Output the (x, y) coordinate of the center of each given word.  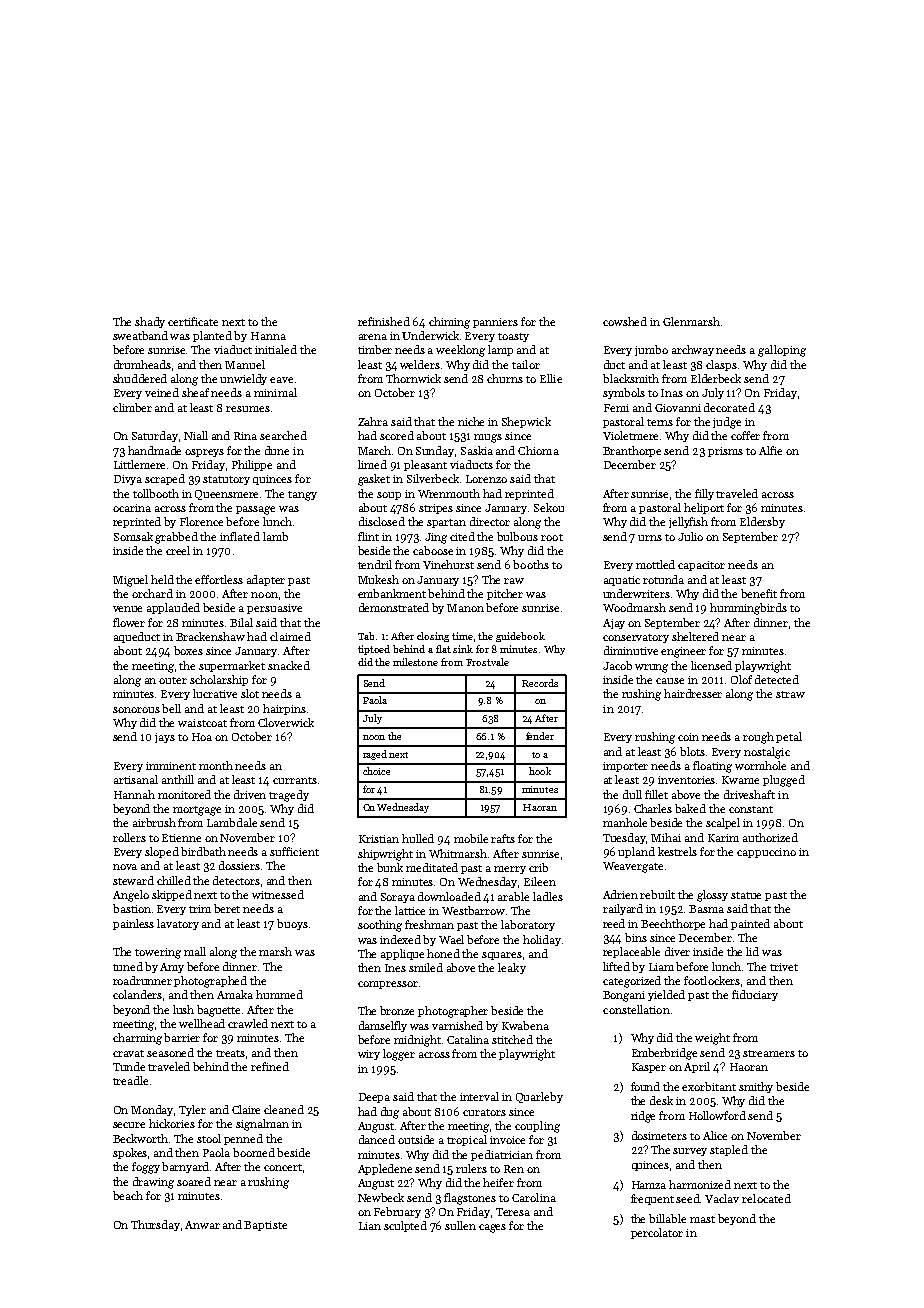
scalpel (723, 823)
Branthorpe (632, 451)
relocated (766, 1198)
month (216, 765)
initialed (276, 349)
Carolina (534, 1197)
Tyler (192, 1110)
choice (376, 771)
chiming (449, 323)
